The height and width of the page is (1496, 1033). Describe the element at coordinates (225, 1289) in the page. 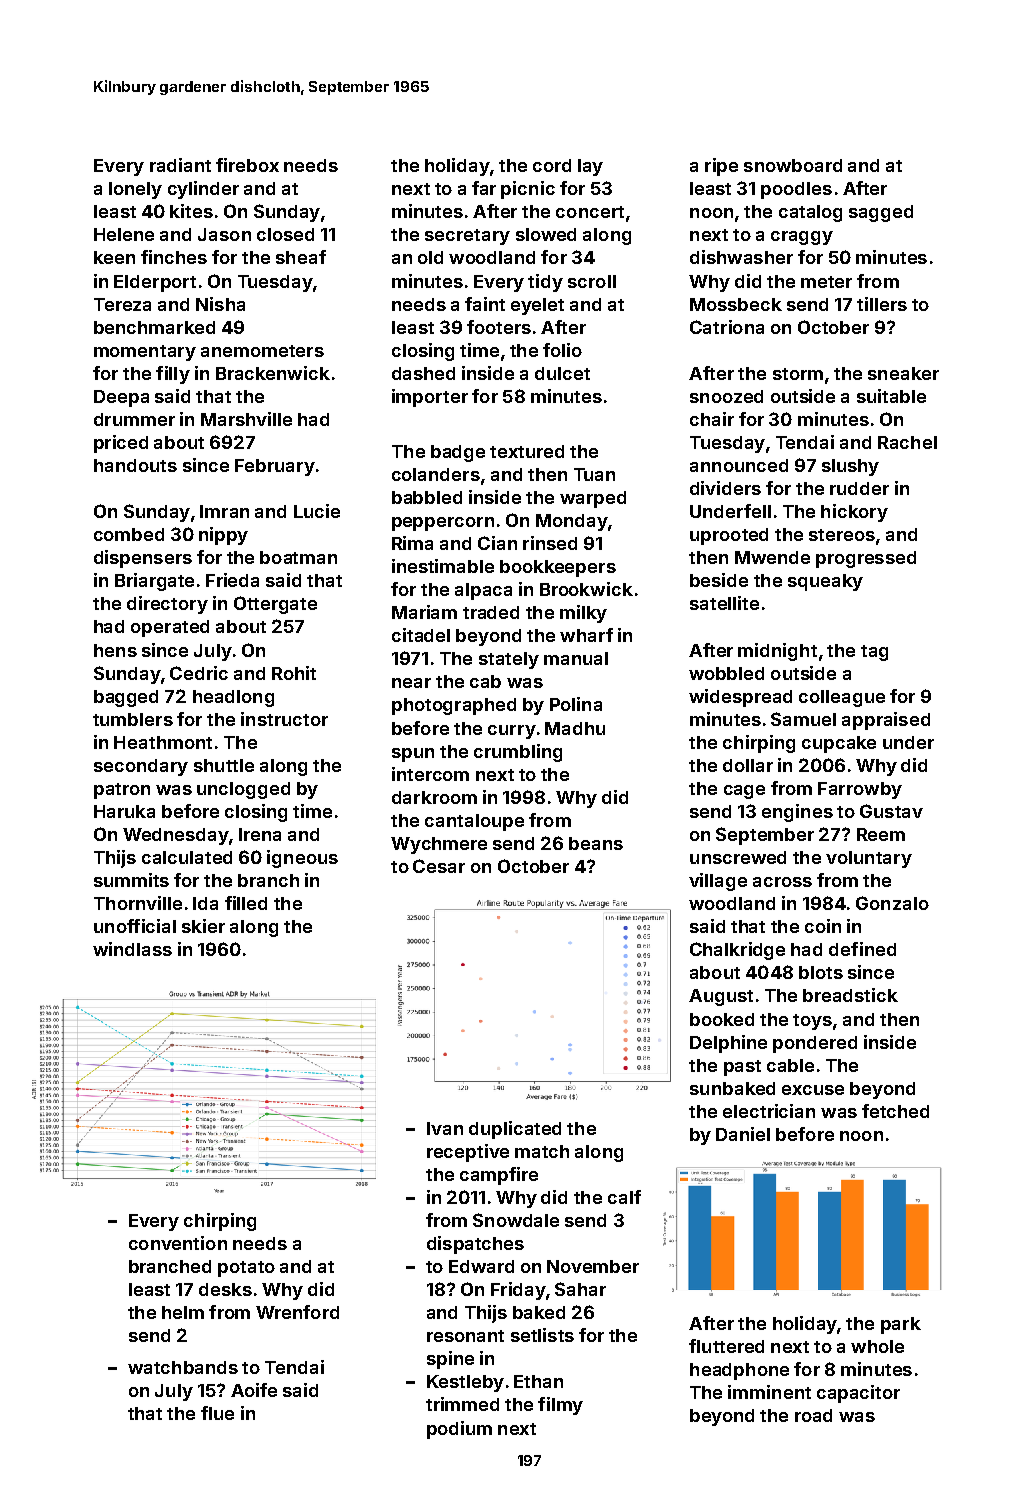

I see `desks` at that location.
